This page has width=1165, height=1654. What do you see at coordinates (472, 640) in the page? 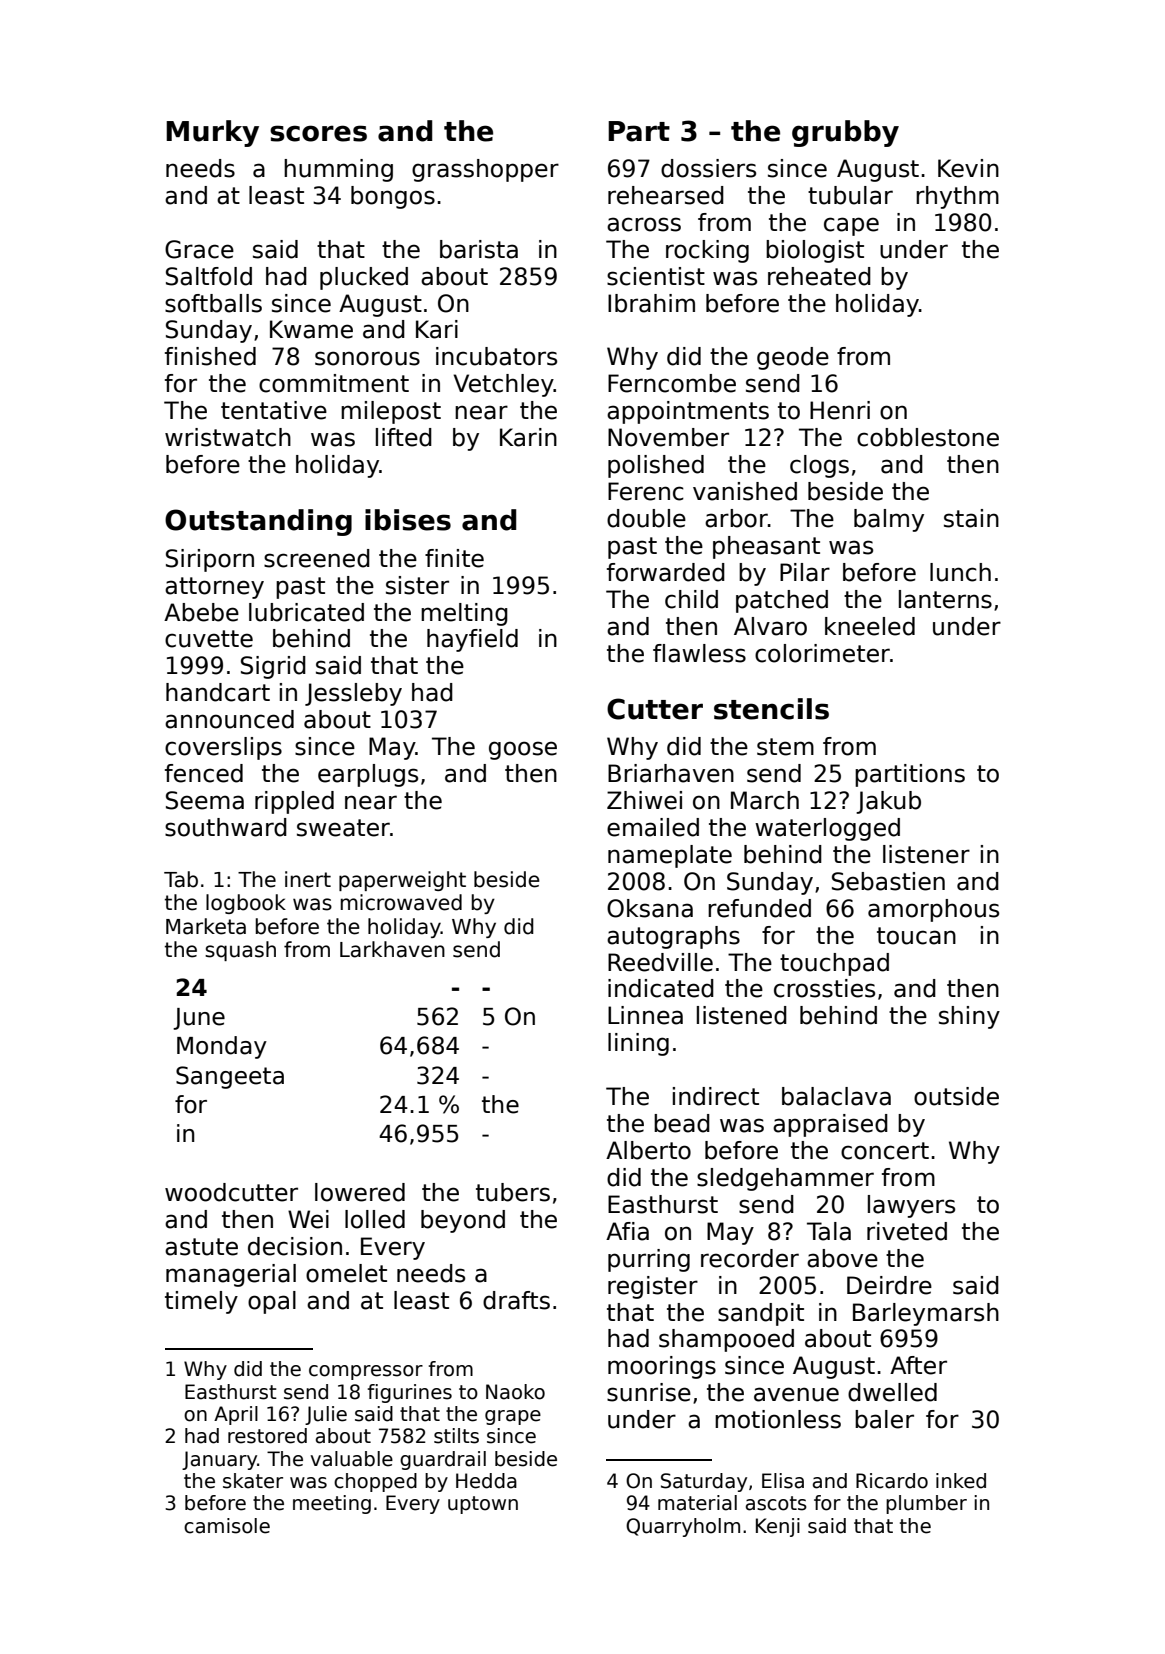
I see `hayfield` at bounding box center [472, 640].
